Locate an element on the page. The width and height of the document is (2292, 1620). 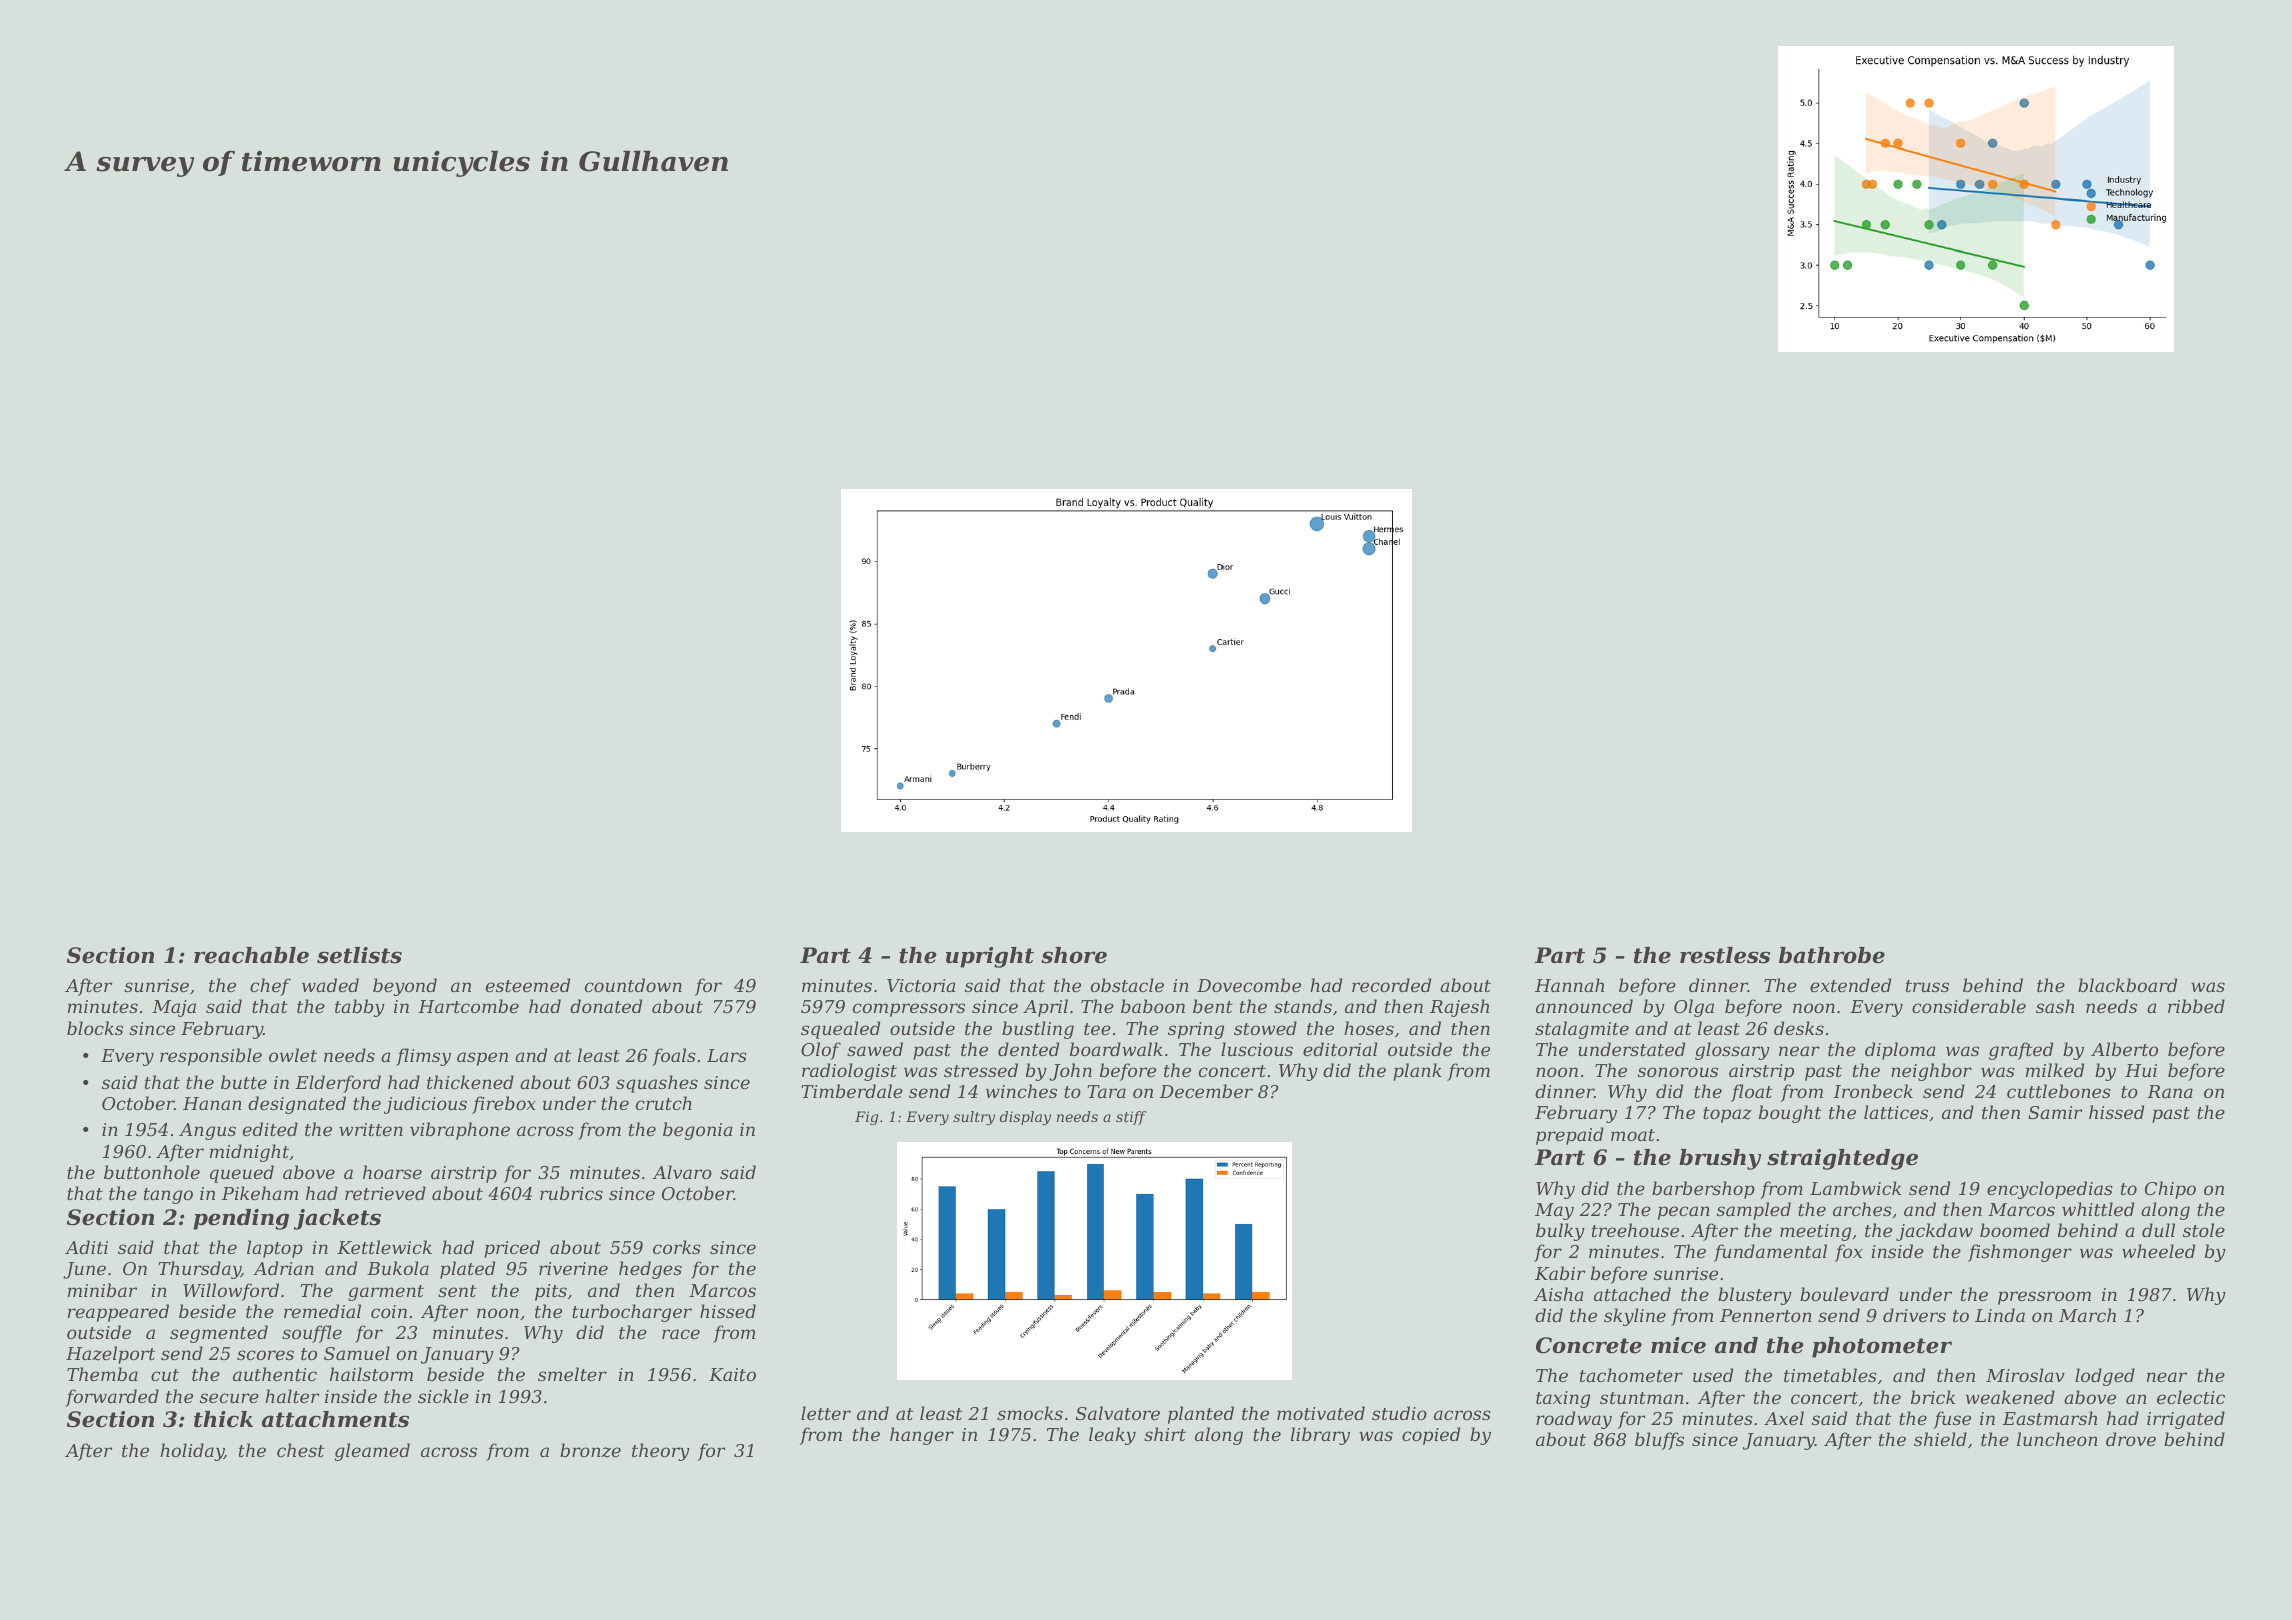
rubrics is located at coordinates (571, 1193).
